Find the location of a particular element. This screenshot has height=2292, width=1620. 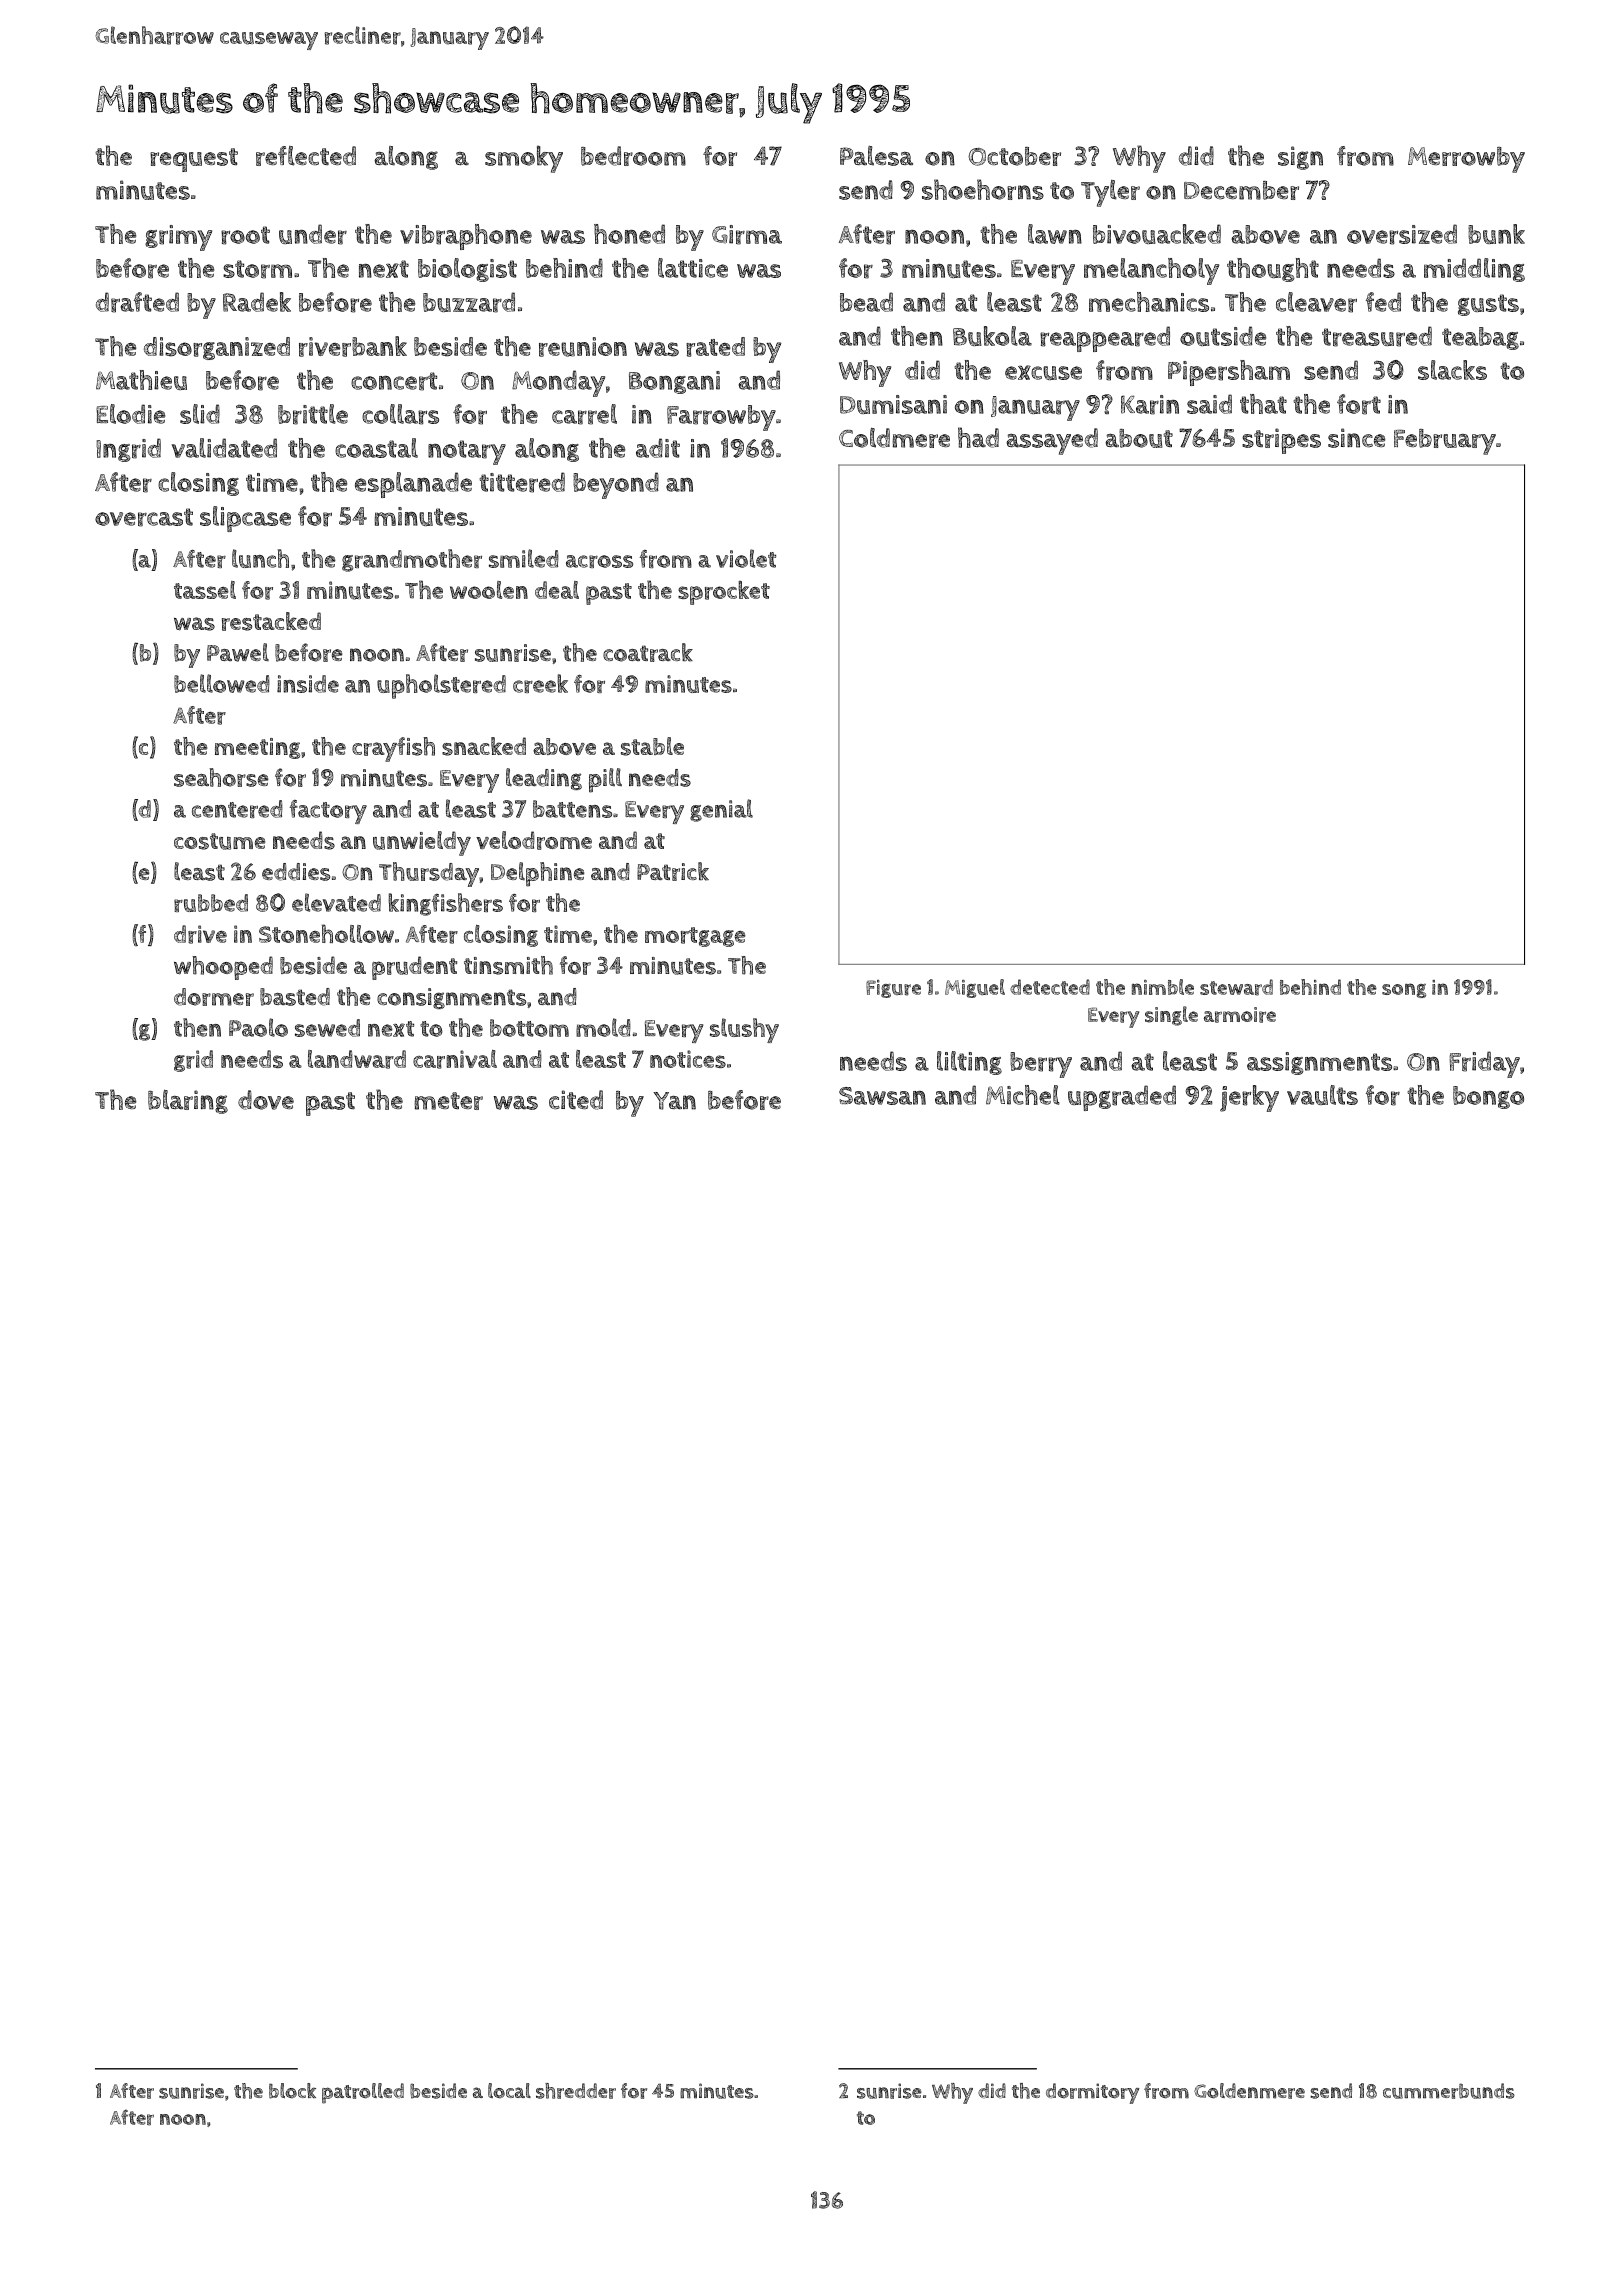

smoky is located at coordinates (524, 159).
